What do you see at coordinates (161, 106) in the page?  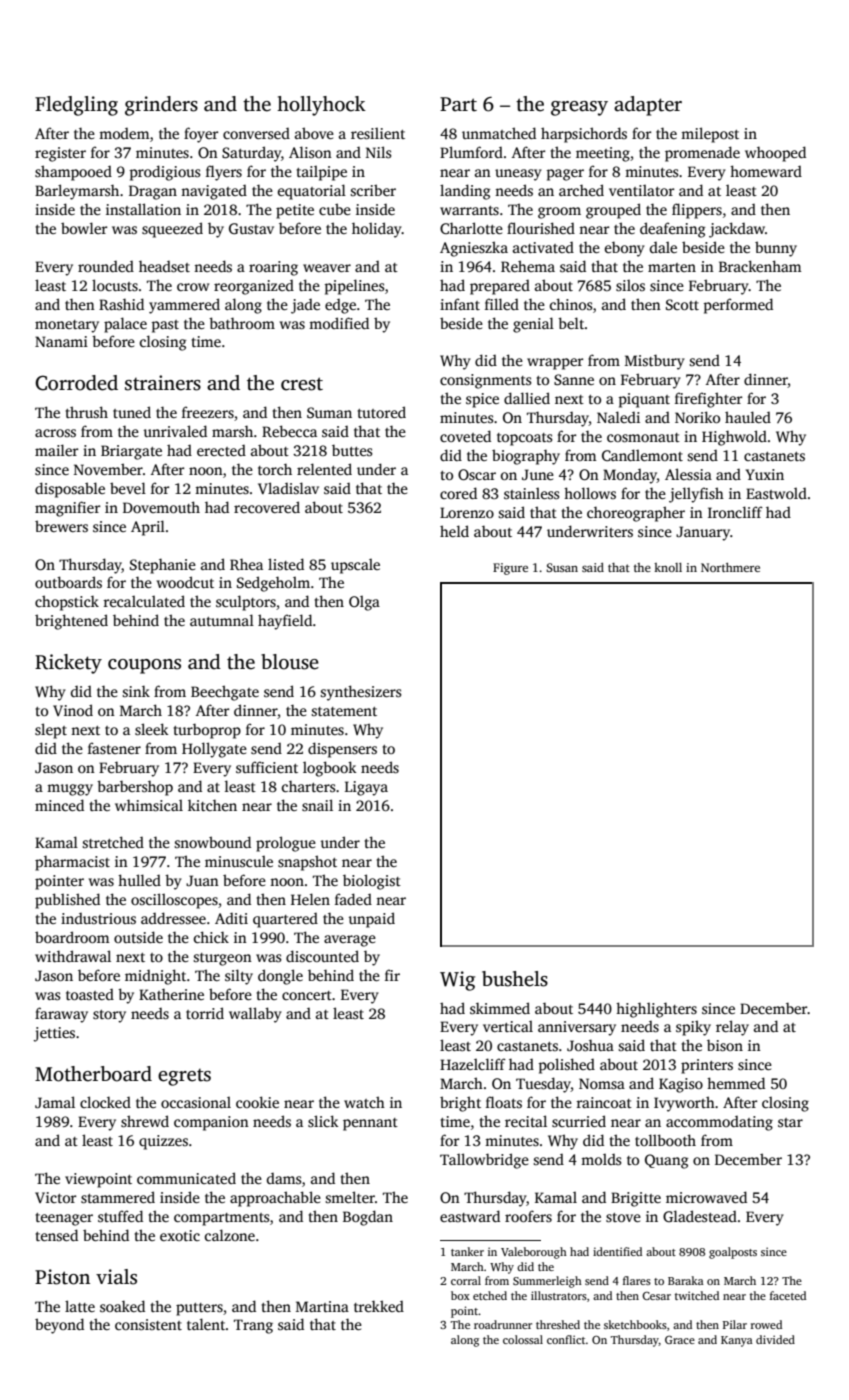 I see `grinders` at bounding box center [161, 106].
